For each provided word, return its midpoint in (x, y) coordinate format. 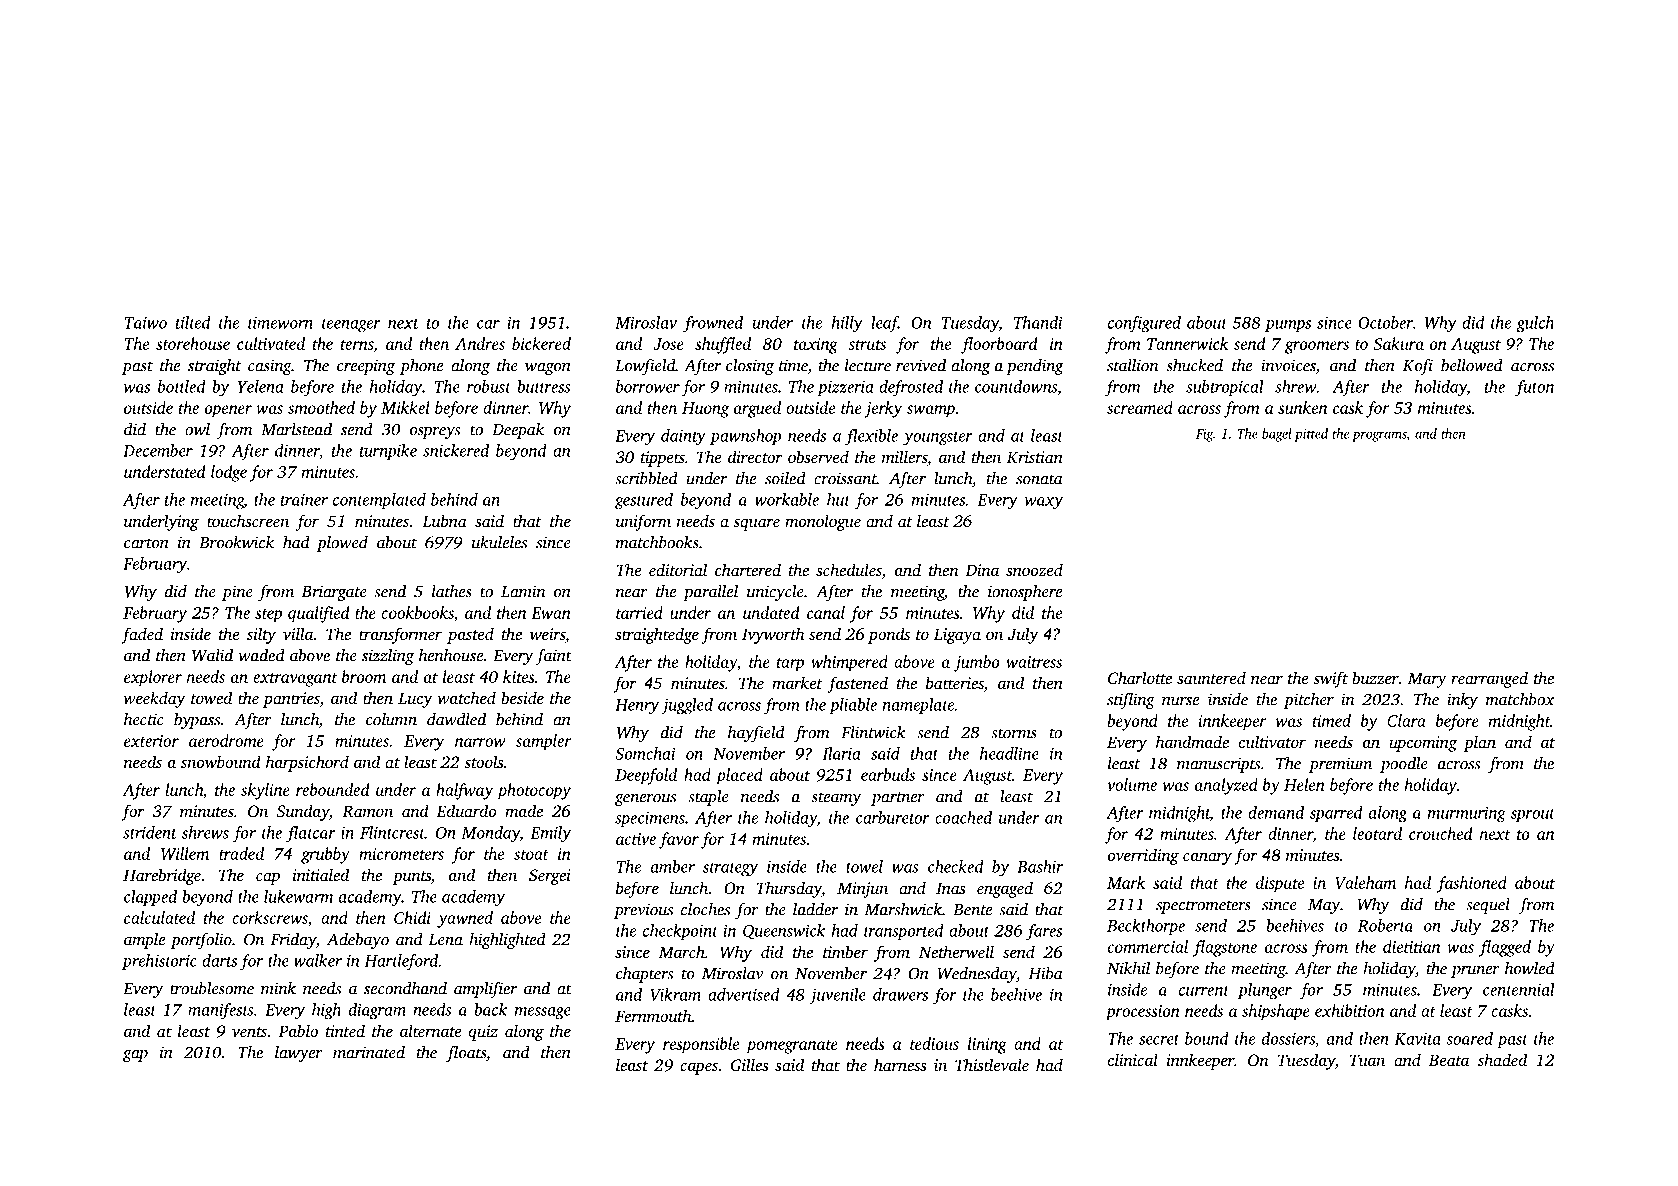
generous (645, 800)
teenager (351, 325)
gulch (1535, 324)
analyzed (1226, 786)
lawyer (299, 1054)
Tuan (1367, 1060)
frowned (713, 324)
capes (699, 1068)
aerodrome (226, 740)
